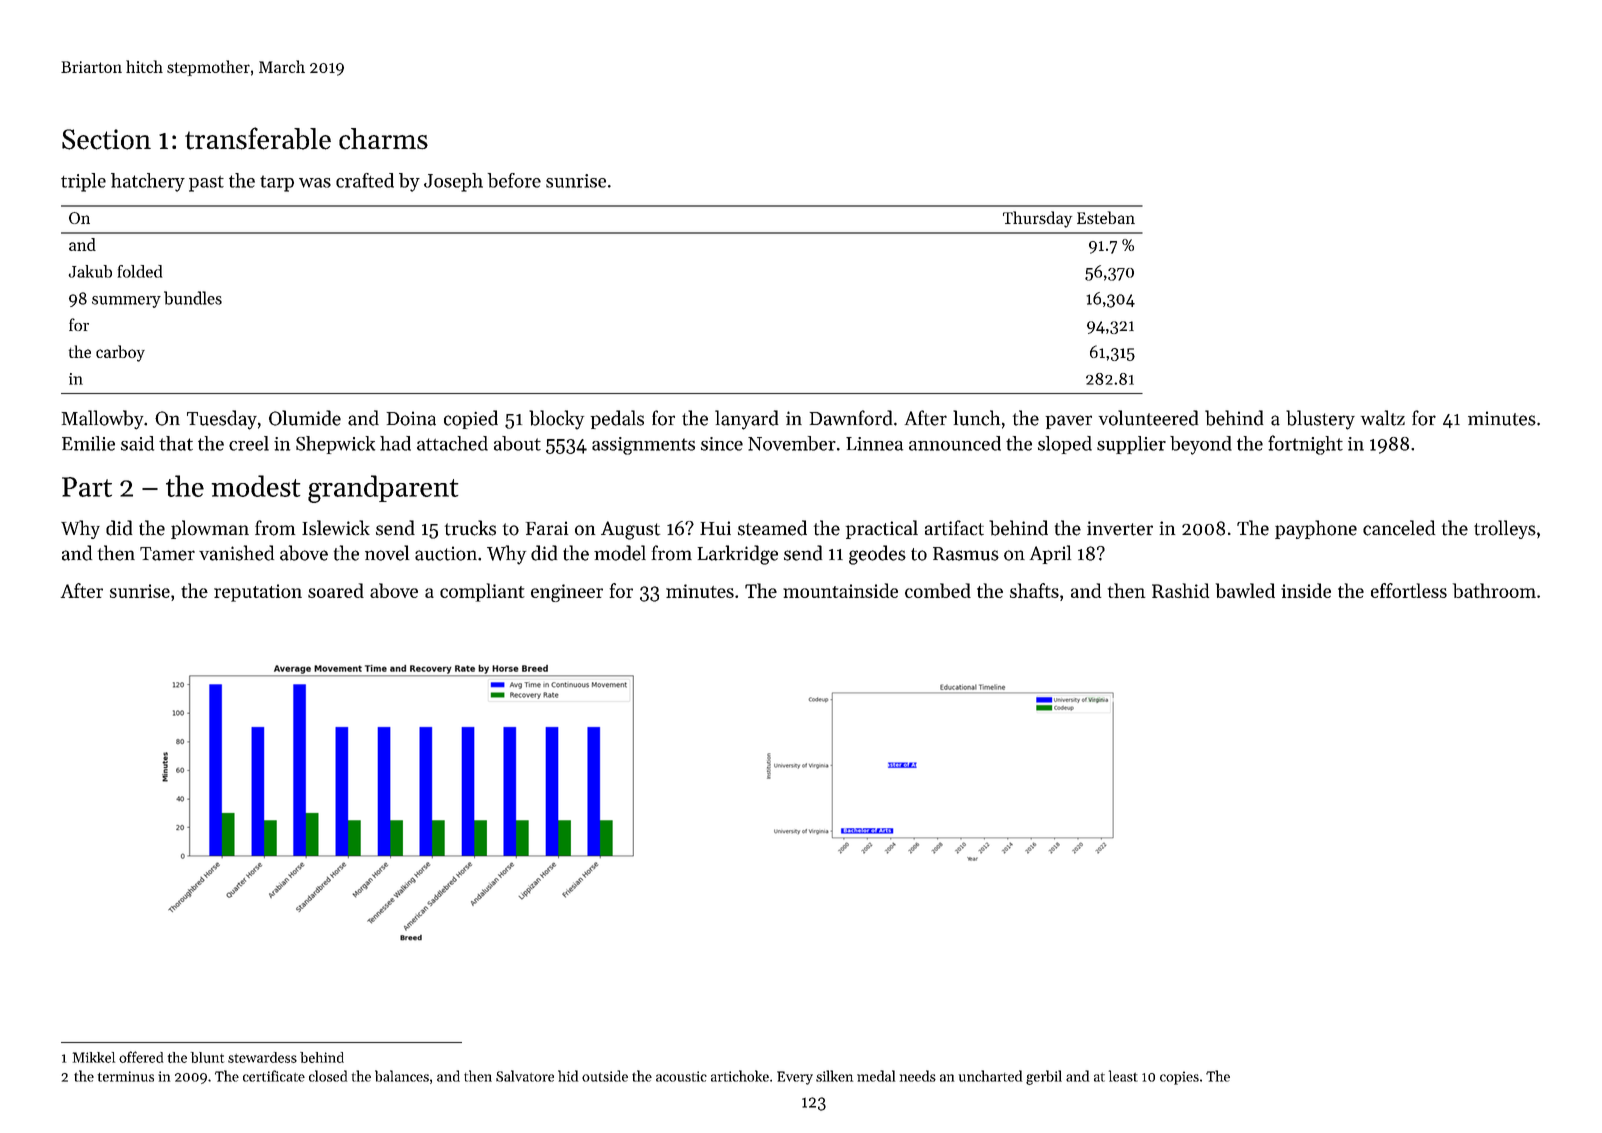 The height and width of the image is (1133, 1602). I want to click on stewardess, so click(262, 1057).
